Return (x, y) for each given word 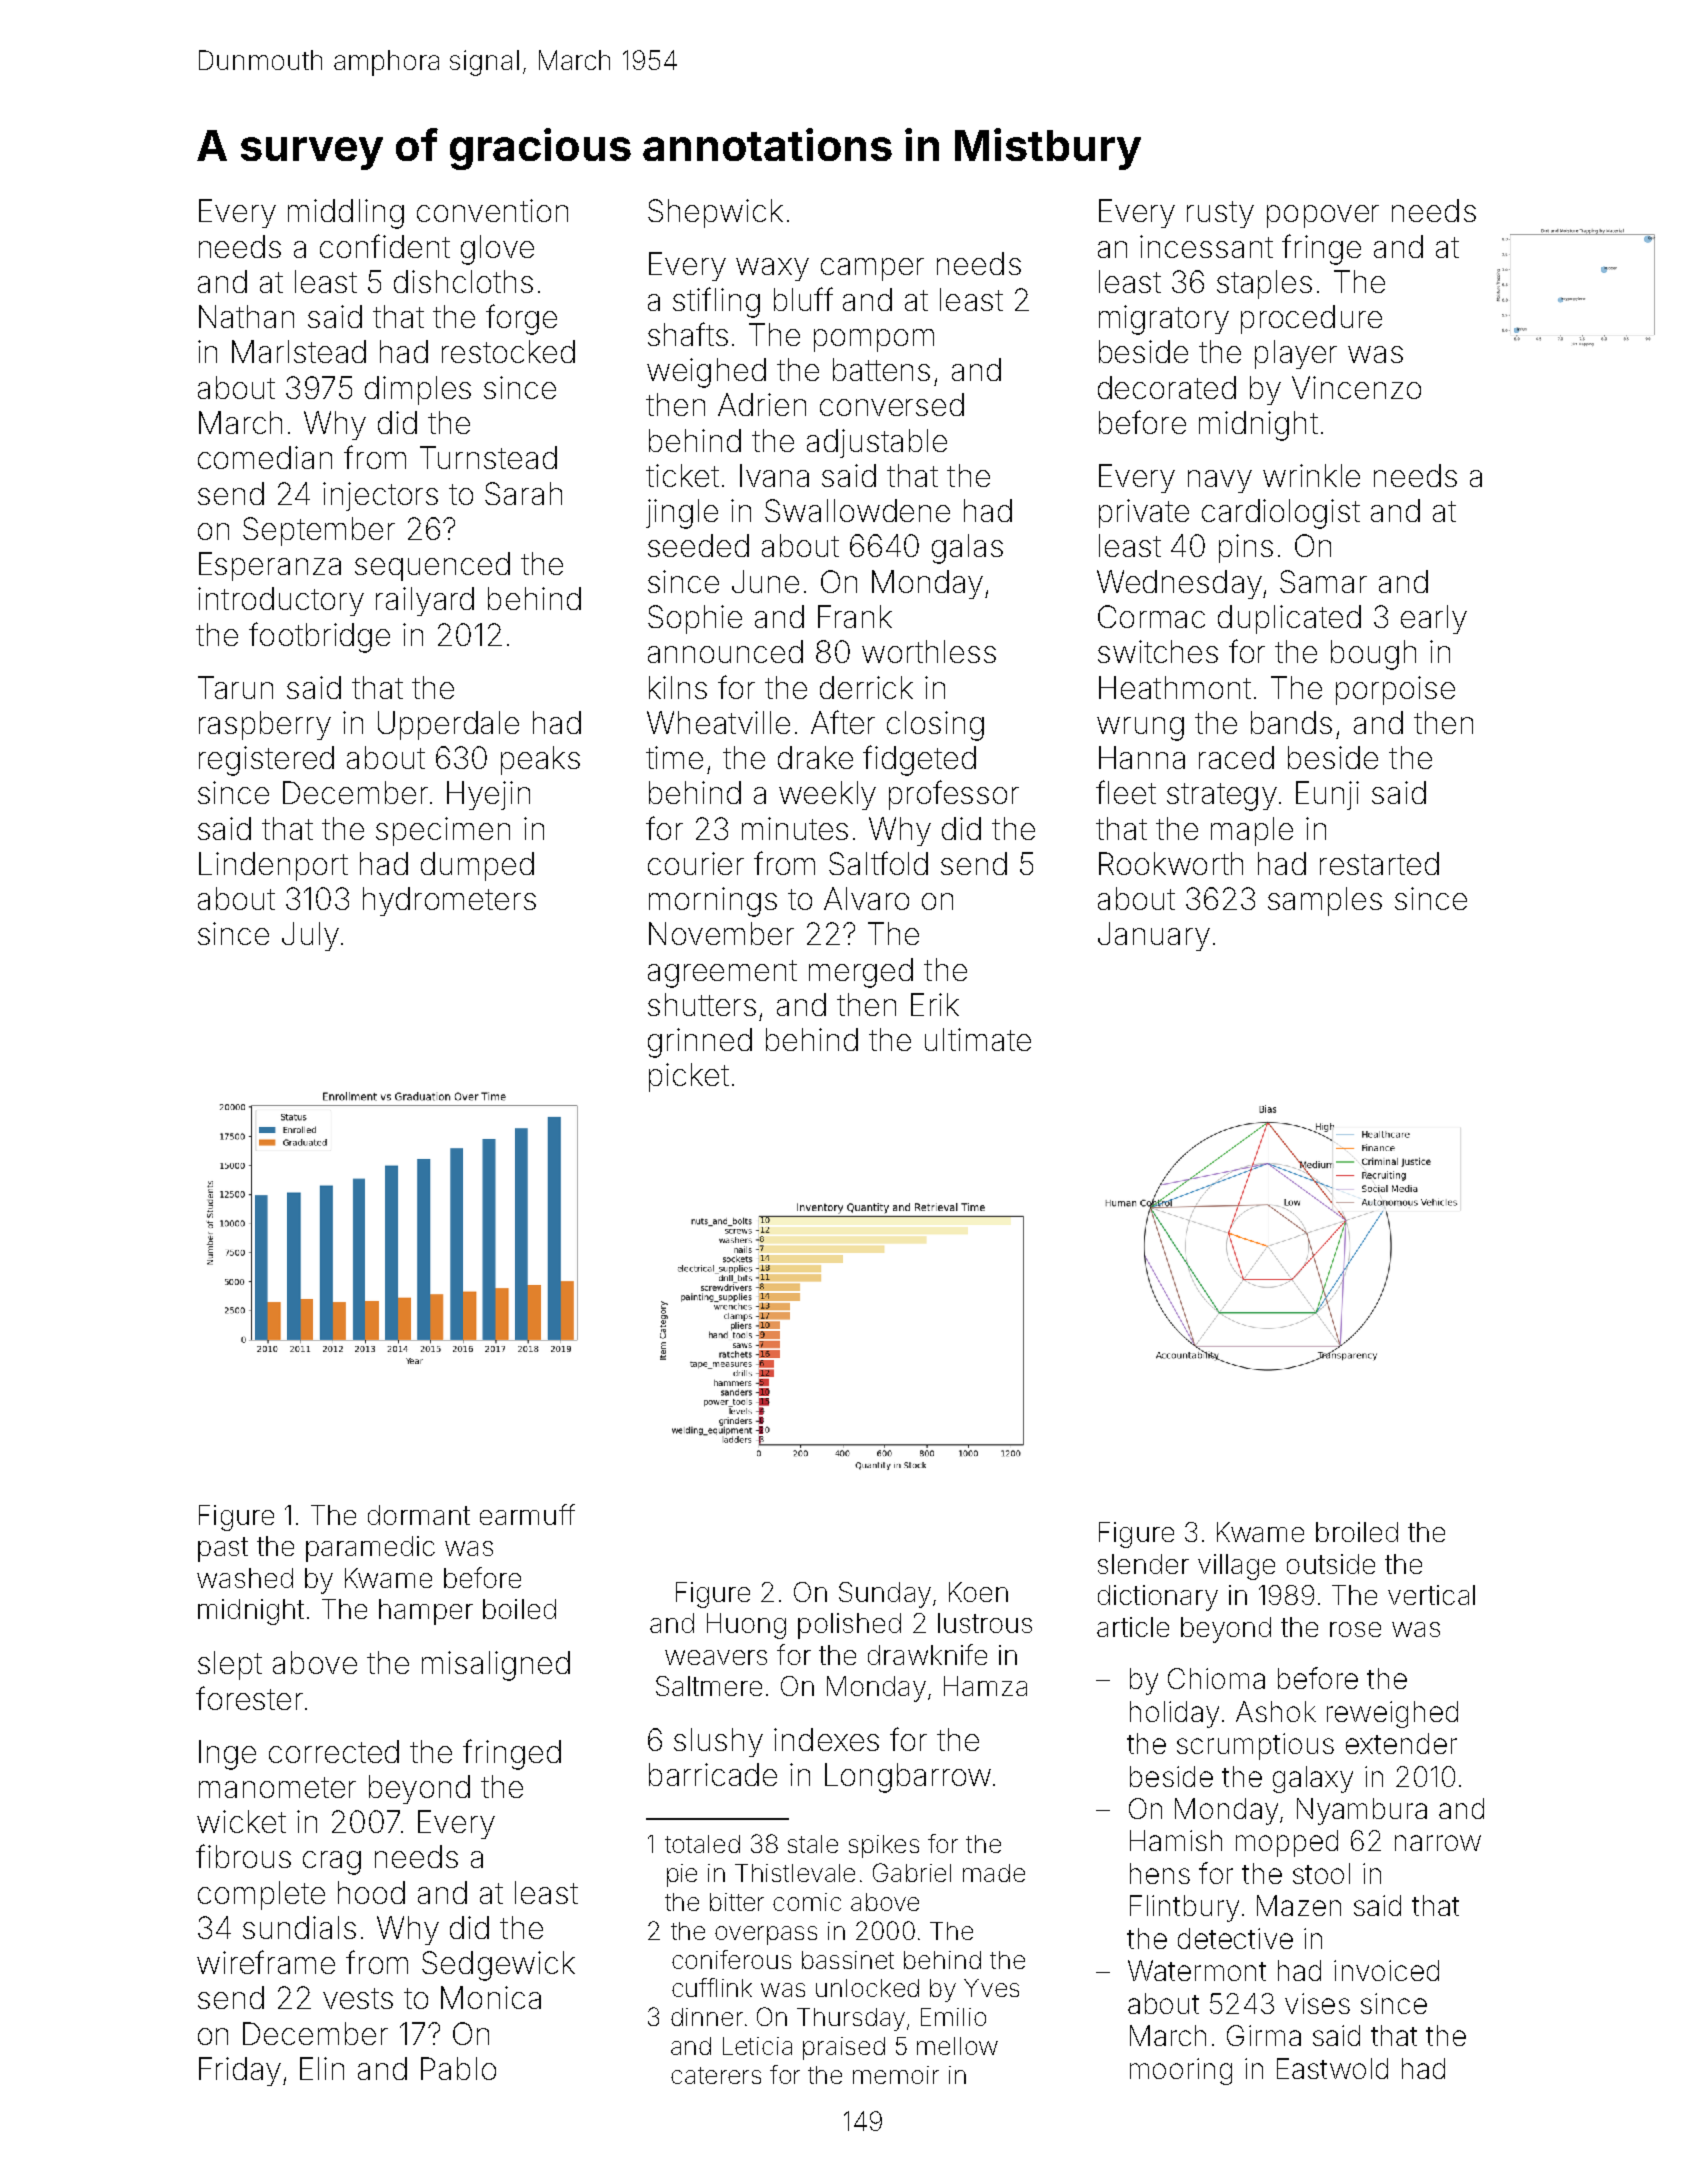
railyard (425, 601)
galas (967, 549)
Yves (991, 1988)
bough (1373, 655)
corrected (334, 1751)
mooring (1181, 2071)
